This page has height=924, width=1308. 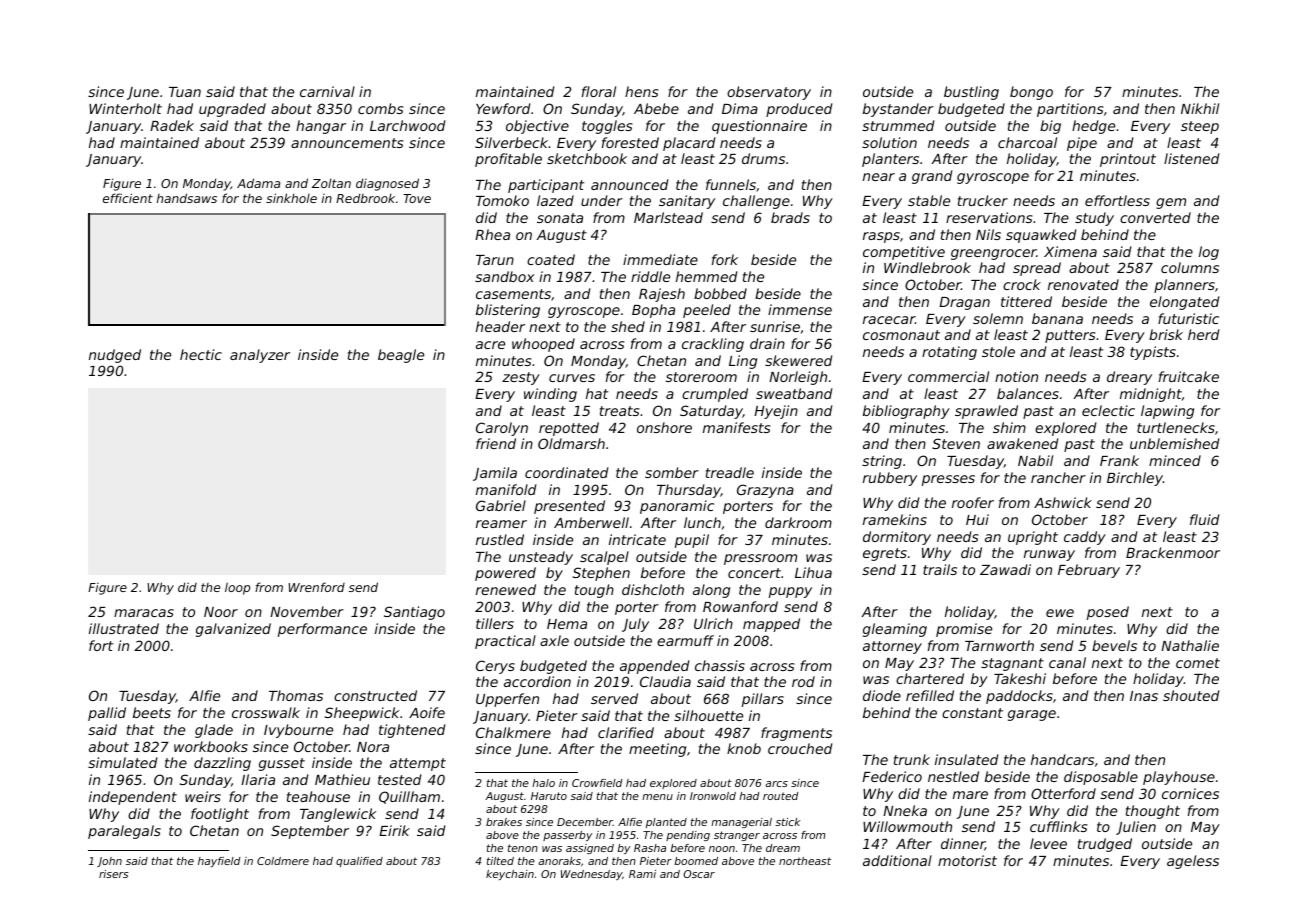 I want to click on Nikhil, so click(x=1200, y=108).
